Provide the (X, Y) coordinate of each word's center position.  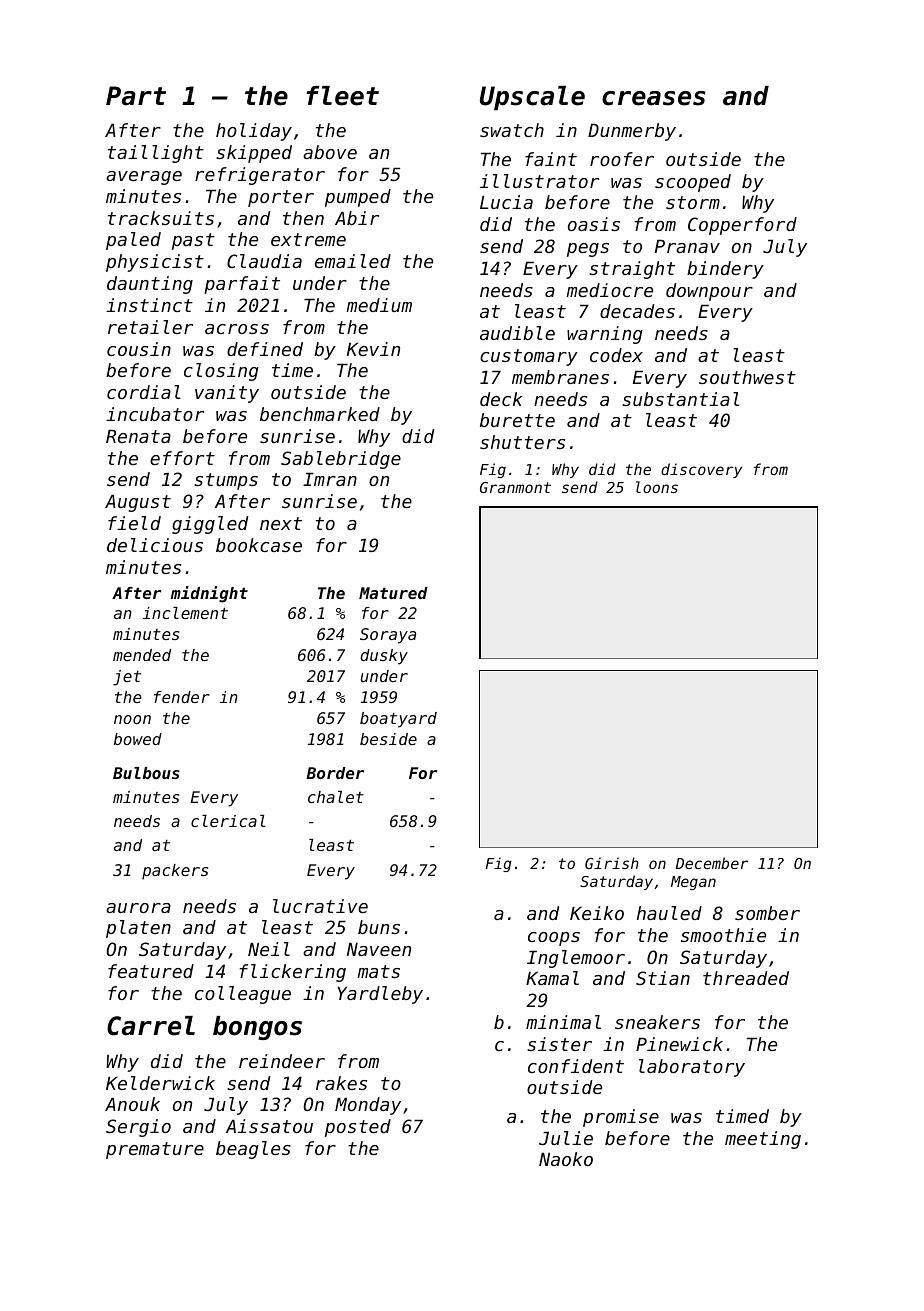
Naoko (566, 1159)
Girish (612, 863)
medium (379, 305)
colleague (243, 995)
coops (554, 939)
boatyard (398, 720)
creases (654, 98)
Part (136, 96)
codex (616, 355)
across (237, 329)
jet (127, 678)
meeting (763, 1140)
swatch (512, 130)
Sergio (138, 1128)
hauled (669, 913)
